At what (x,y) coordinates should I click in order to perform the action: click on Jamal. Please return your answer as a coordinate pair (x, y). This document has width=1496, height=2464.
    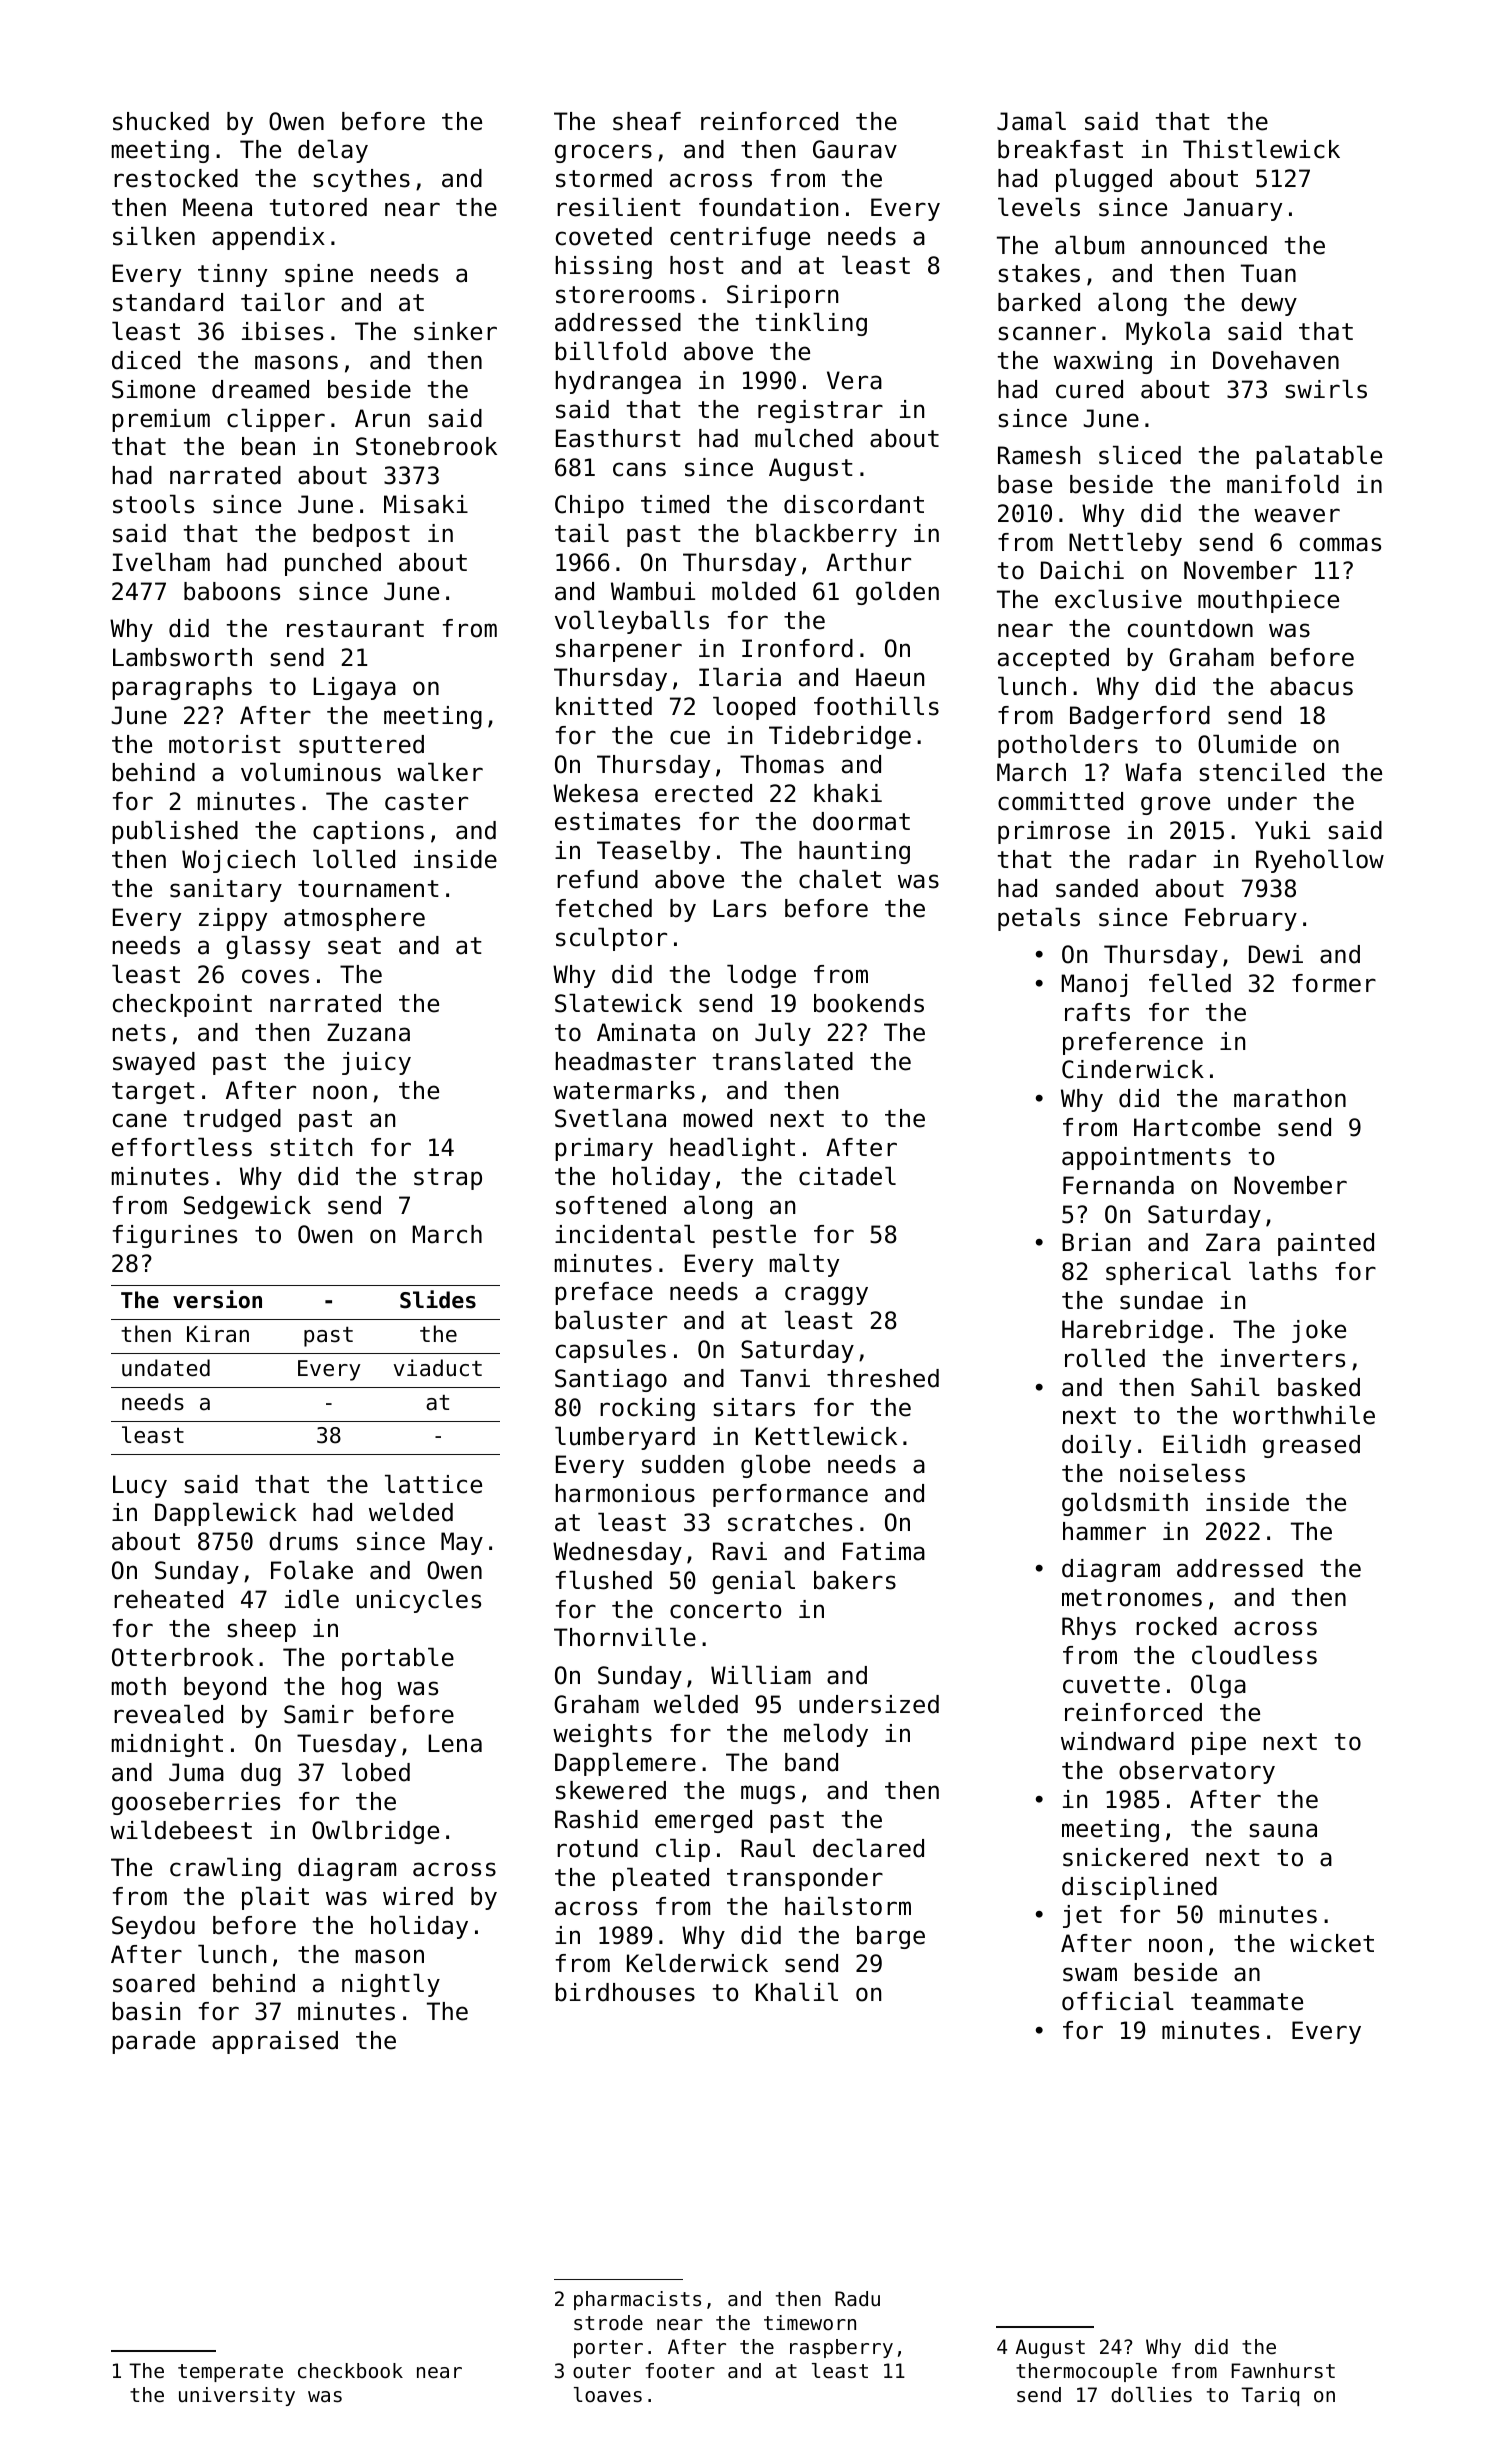
    Looking at the image, I should click on (1031, 121).
